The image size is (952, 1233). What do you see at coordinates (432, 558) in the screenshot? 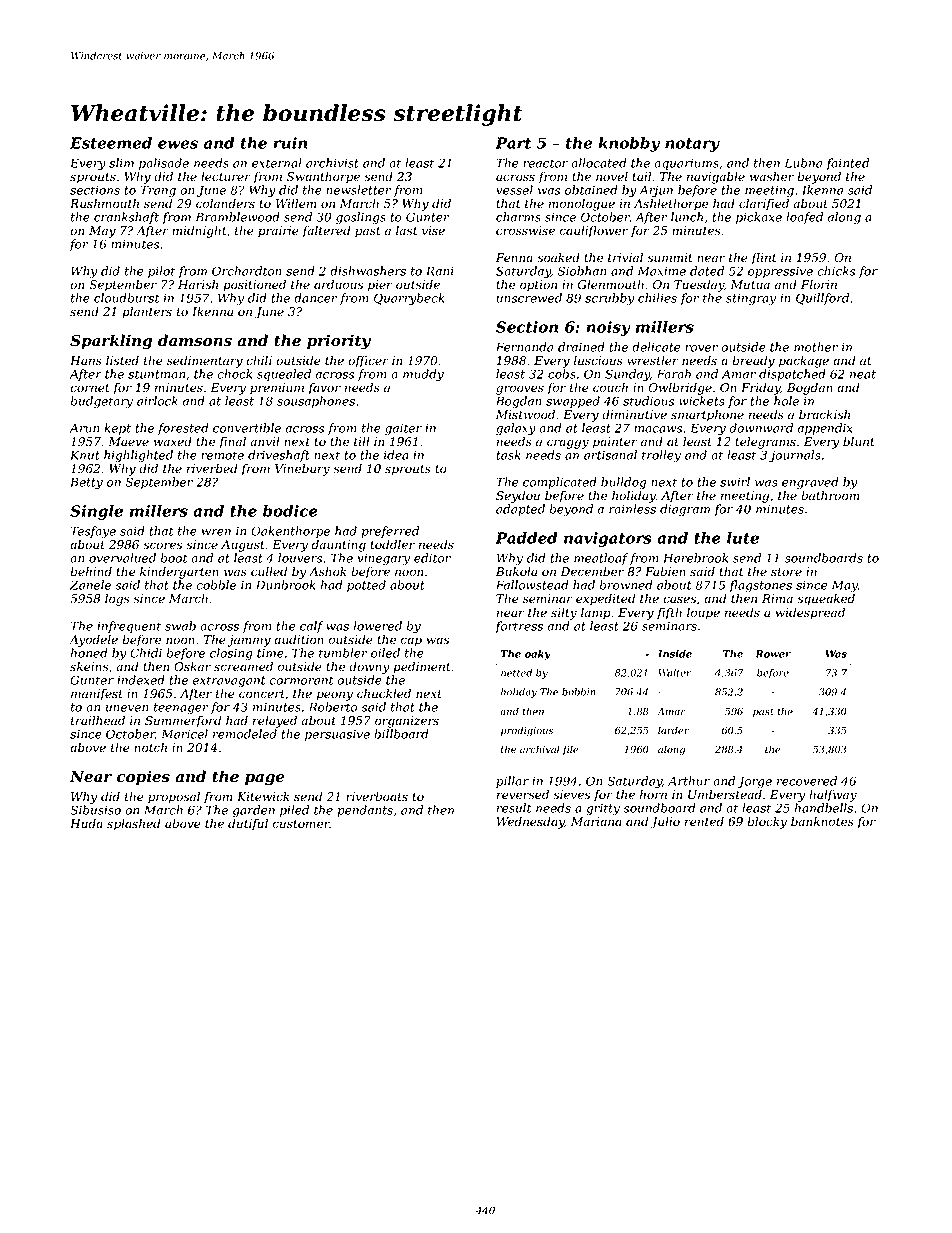
I see `editor` at bounding box center [432, 558].
